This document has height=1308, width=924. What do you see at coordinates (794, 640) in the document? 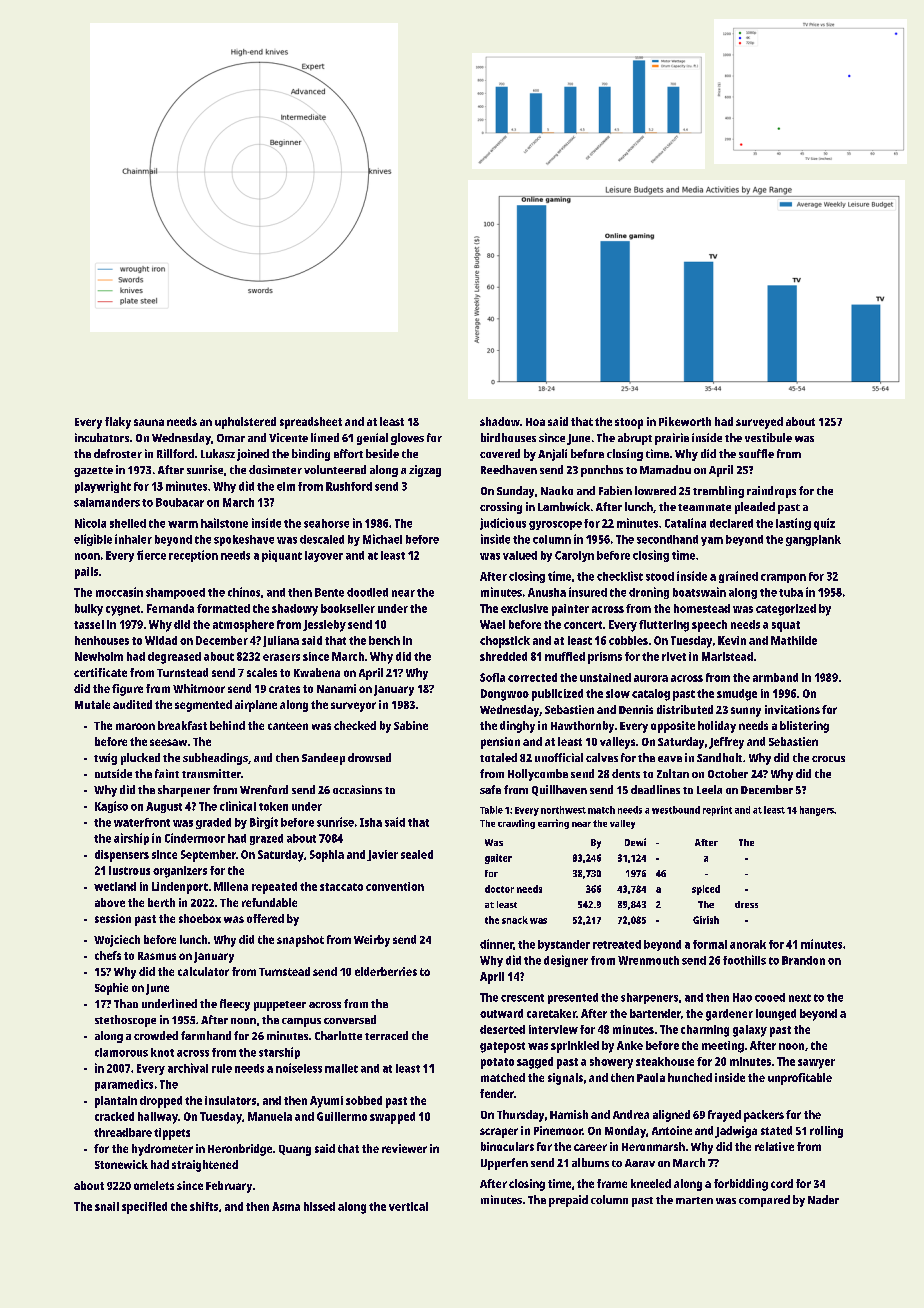
I see `Mathilde` at bounding box center [794, 640].
